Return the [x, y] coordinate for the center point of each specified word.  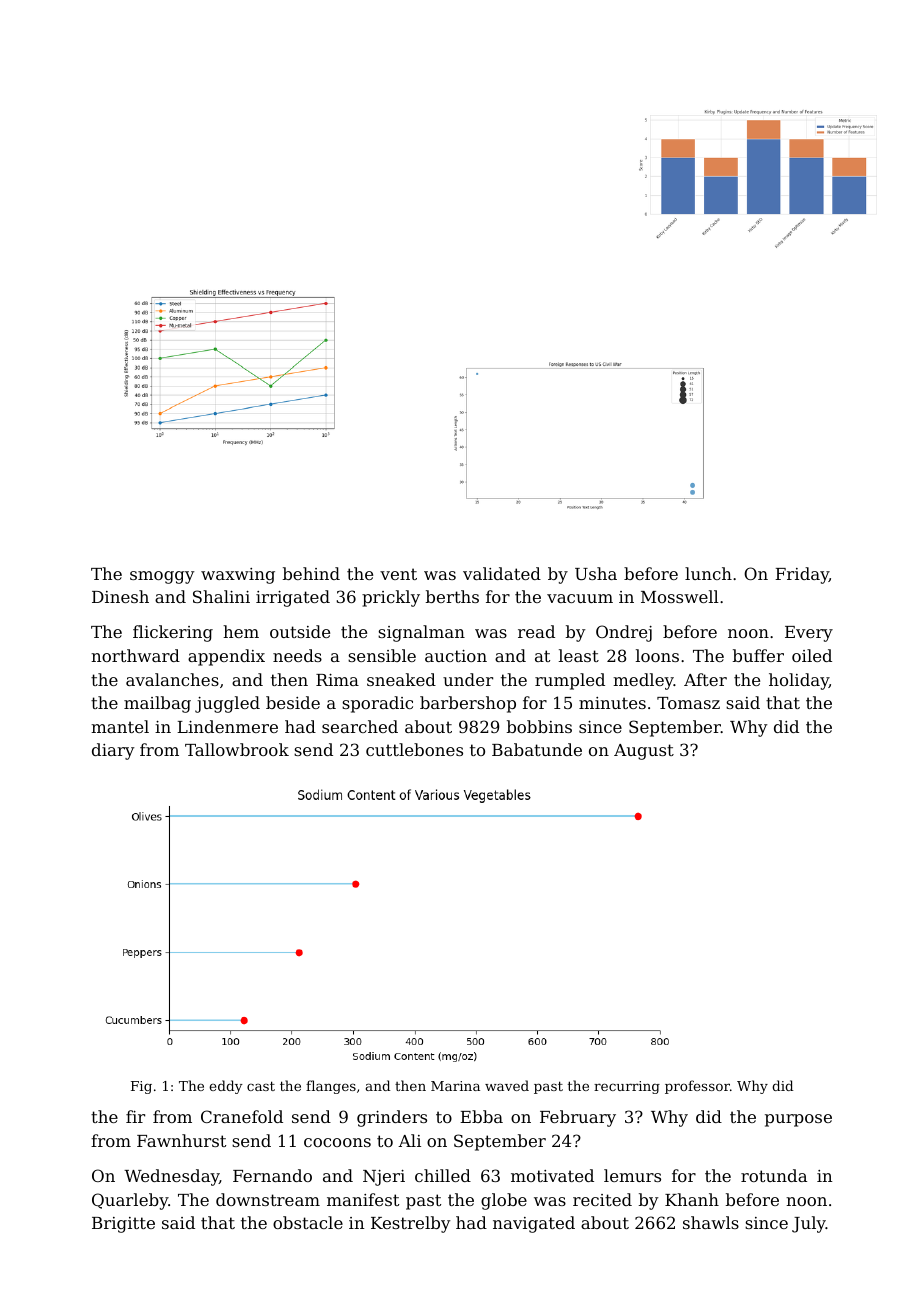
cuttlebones [414, 749]
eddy [226, 1087]
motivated [552, 1175]
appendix [226, 657]
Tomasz [688, 703]
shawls [711, 1222]
